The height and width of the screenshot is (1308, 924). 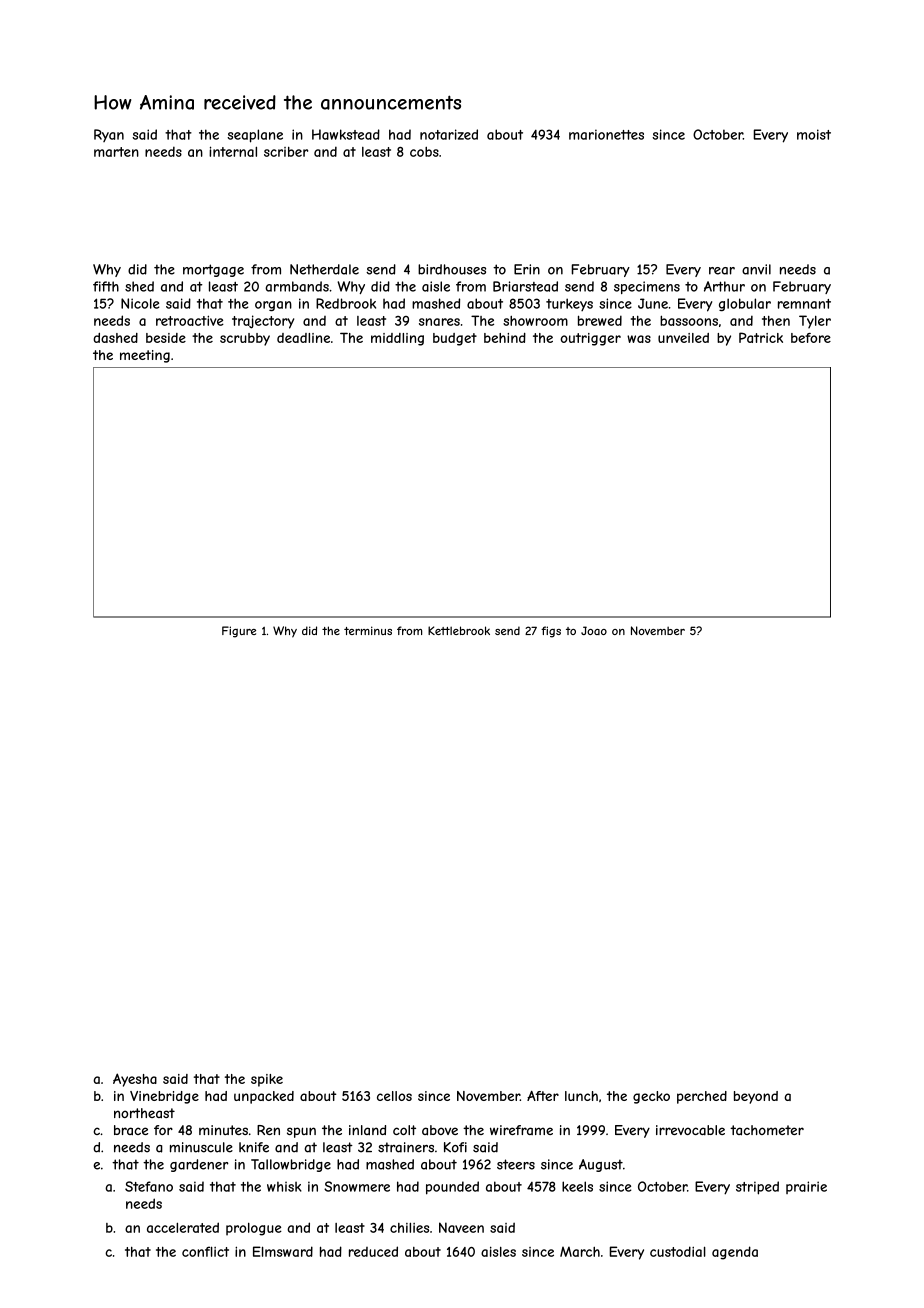 I want to click on moist, so click(x=814, y=134).
